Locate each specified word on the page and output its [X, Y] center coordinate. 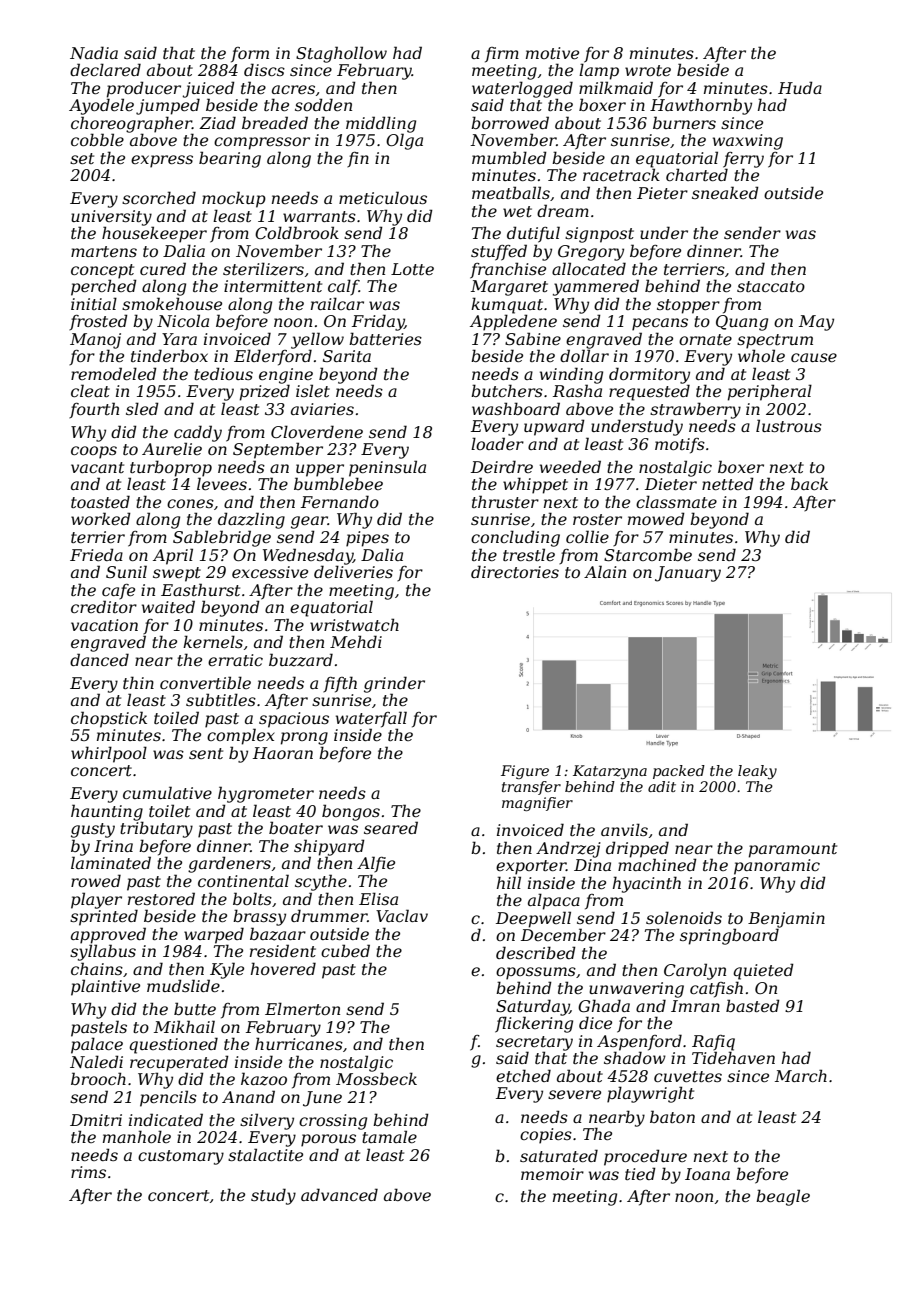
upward [554, 427]
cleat [90, 390]
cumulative [167, 792]
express [162, 161]
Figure [525, 772]
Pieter [662, 193]
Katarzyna [610, 772]
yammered [596, 287]
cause [814, 357]
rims [88, 1172]
